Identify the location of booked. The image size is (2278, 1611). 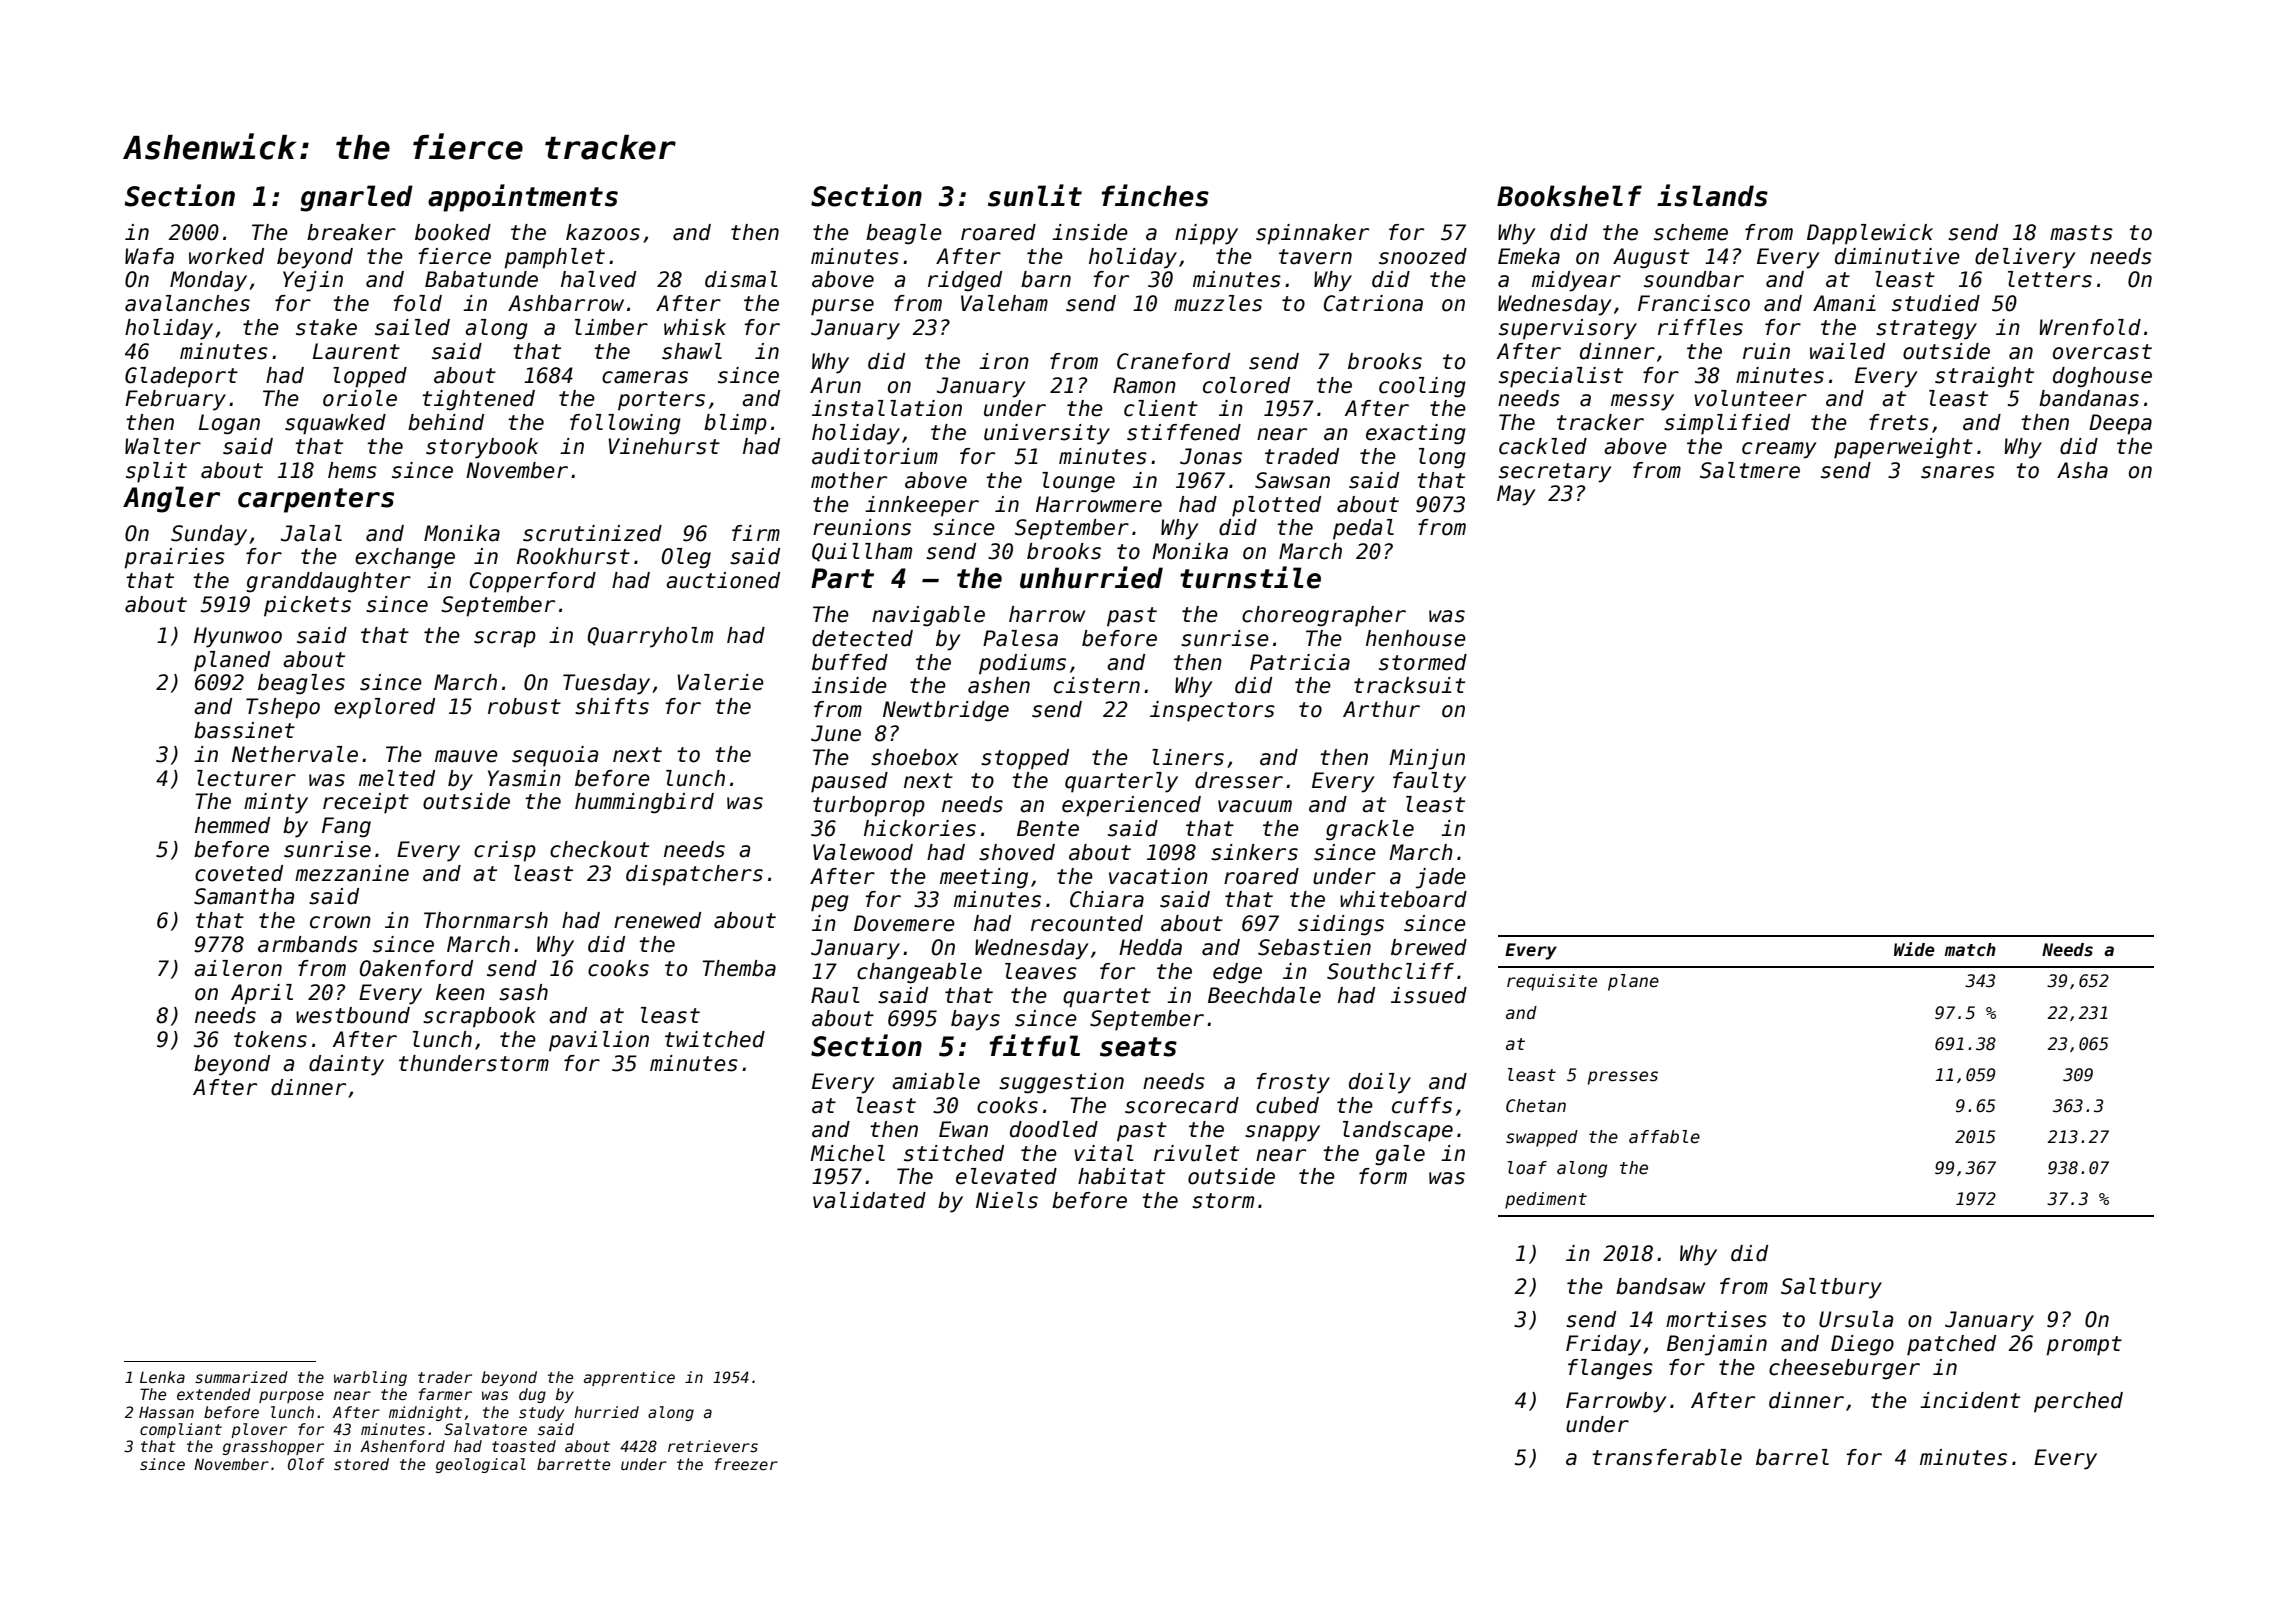
(453, 232).
